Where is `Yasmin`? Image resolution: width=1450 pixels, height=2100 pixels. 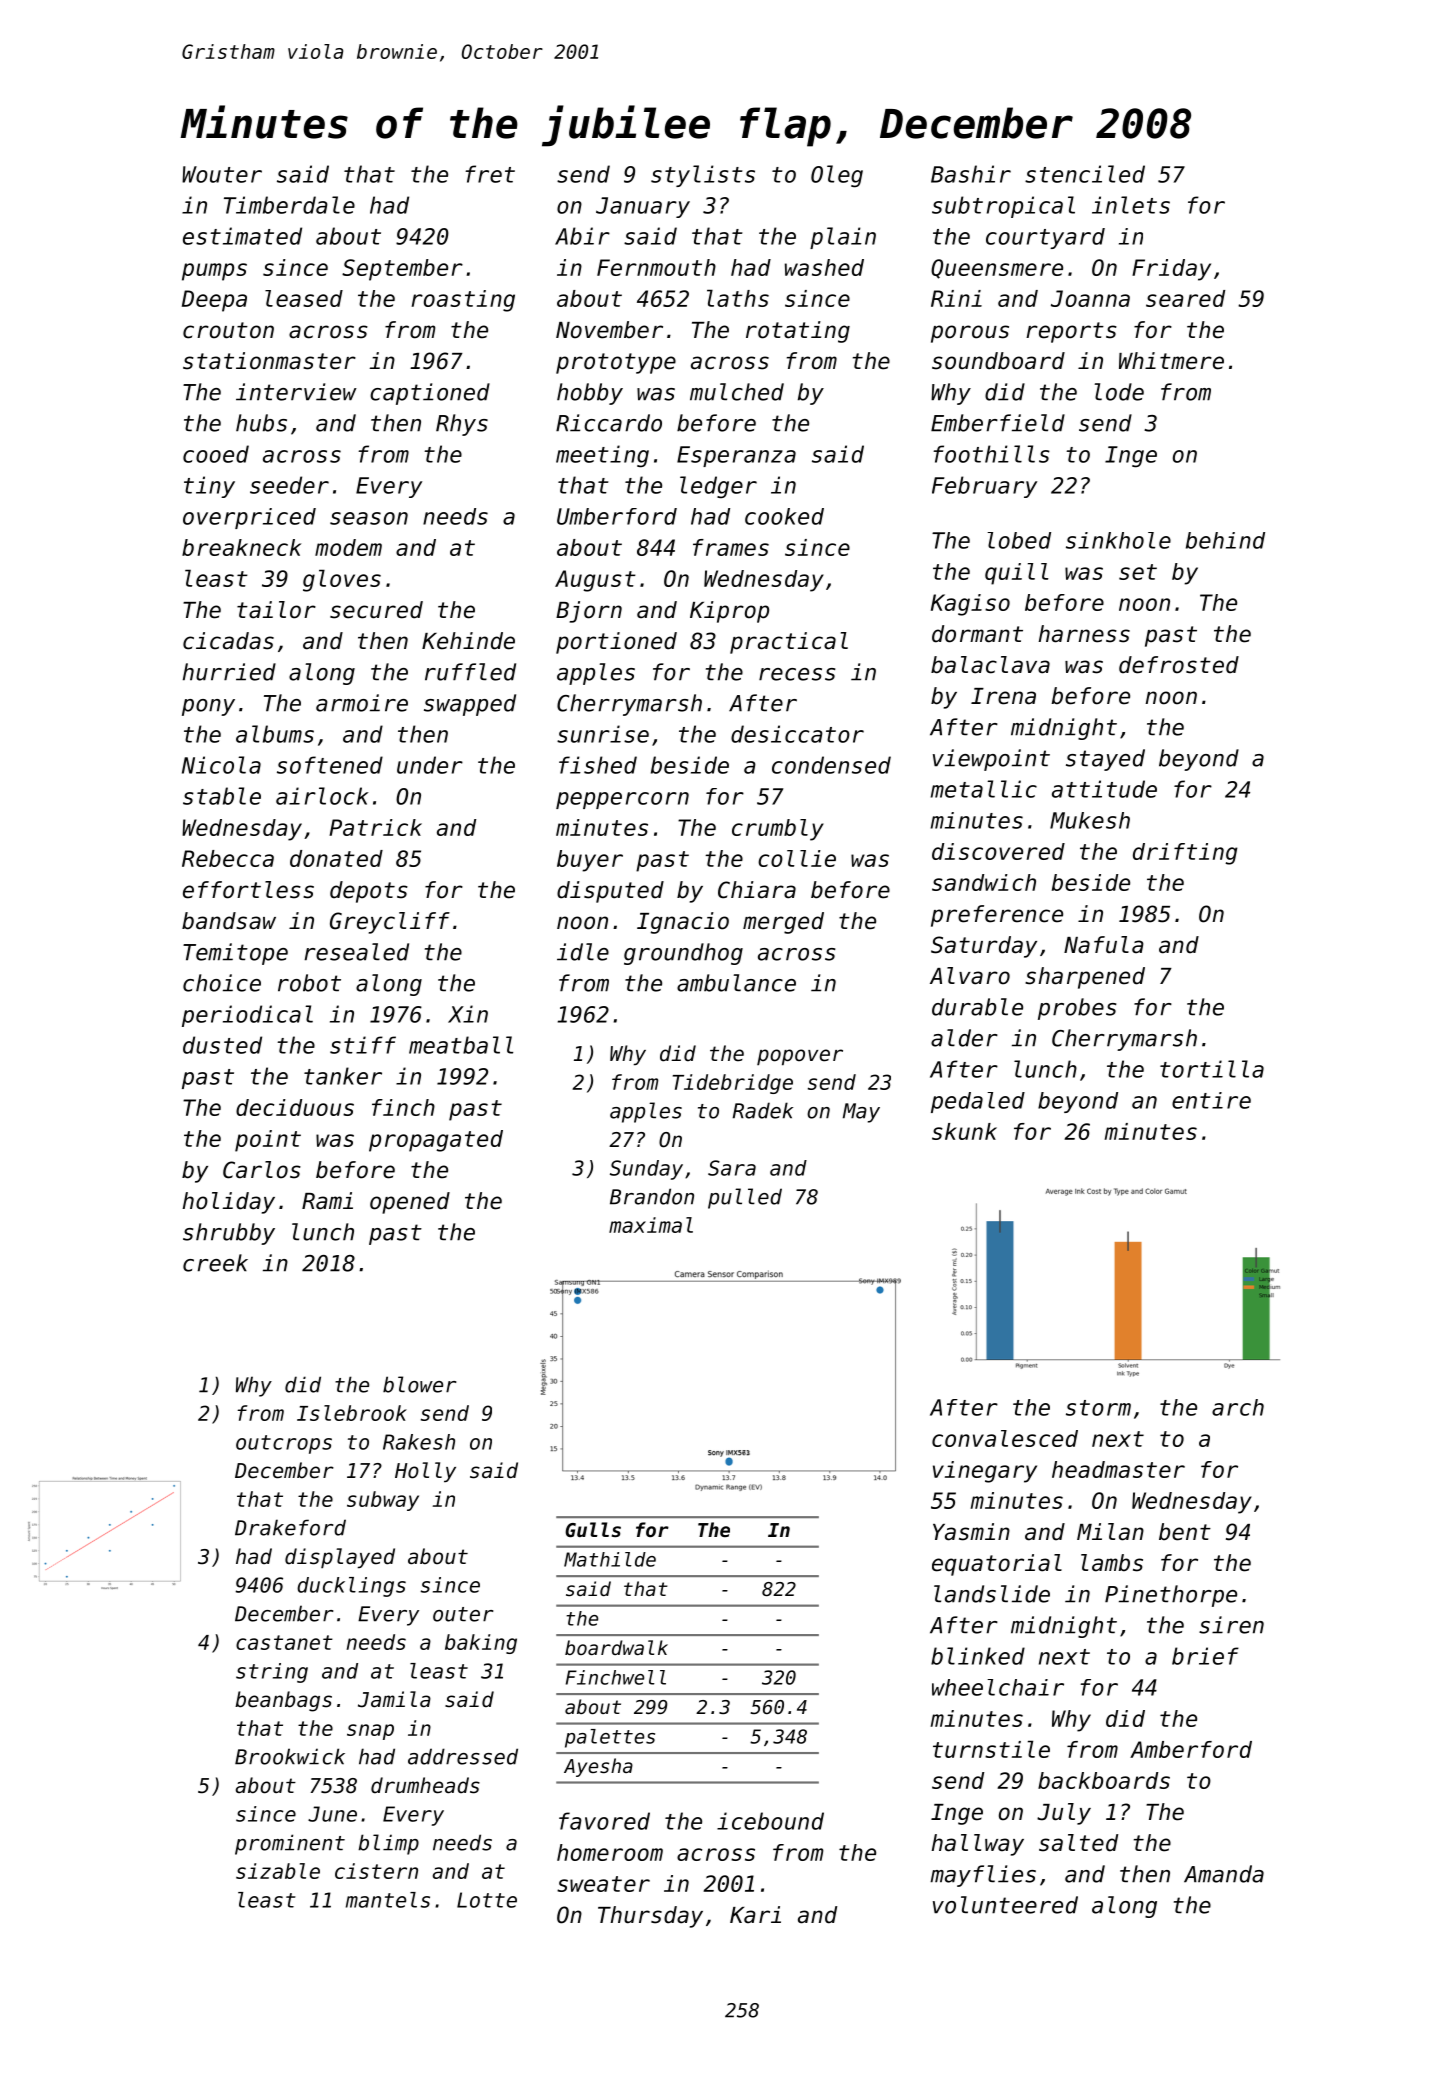 Yasmin is located at coordinates (971, 1532).
